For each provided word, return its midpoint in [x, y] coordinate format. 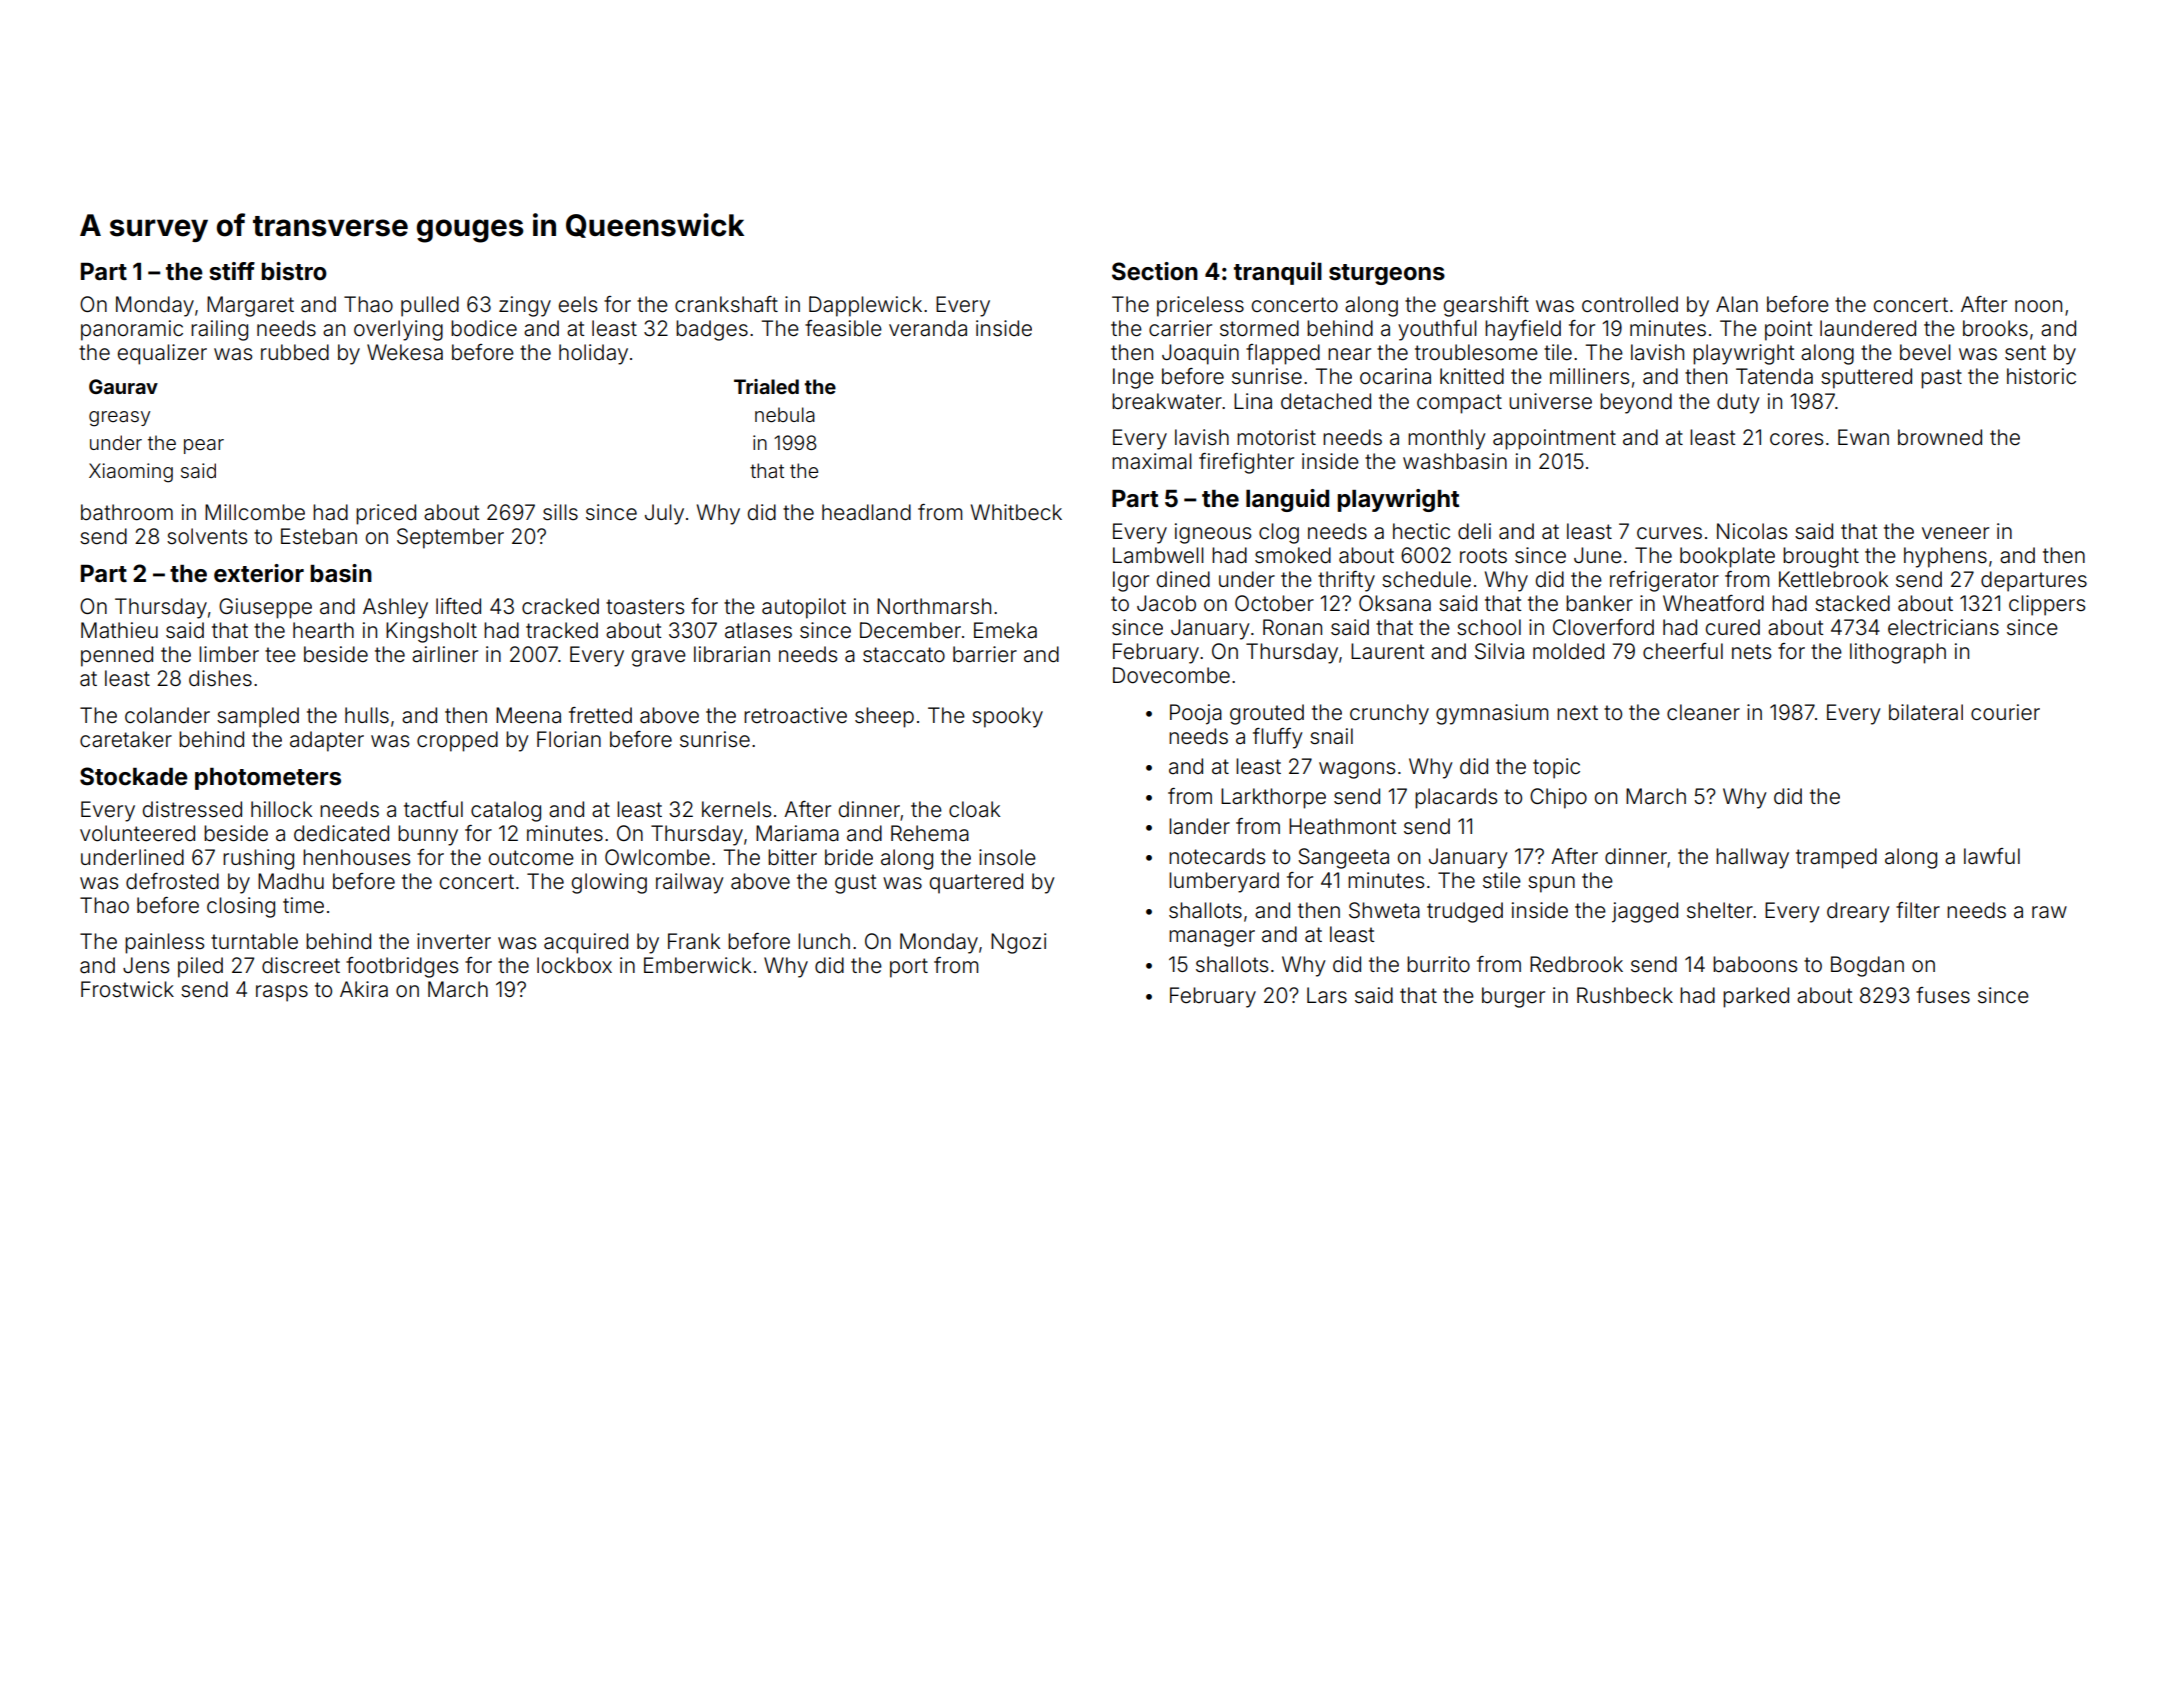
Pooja [1196, 714]
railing [219, 330]
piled [200, 967]
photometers [268, 779]
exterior [259, 573]
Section [1155, 271]
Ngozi [1018, 943]
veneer [1955, 533]
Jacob [1166, 603]
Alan [1737, 304]
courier [2005, 712]
